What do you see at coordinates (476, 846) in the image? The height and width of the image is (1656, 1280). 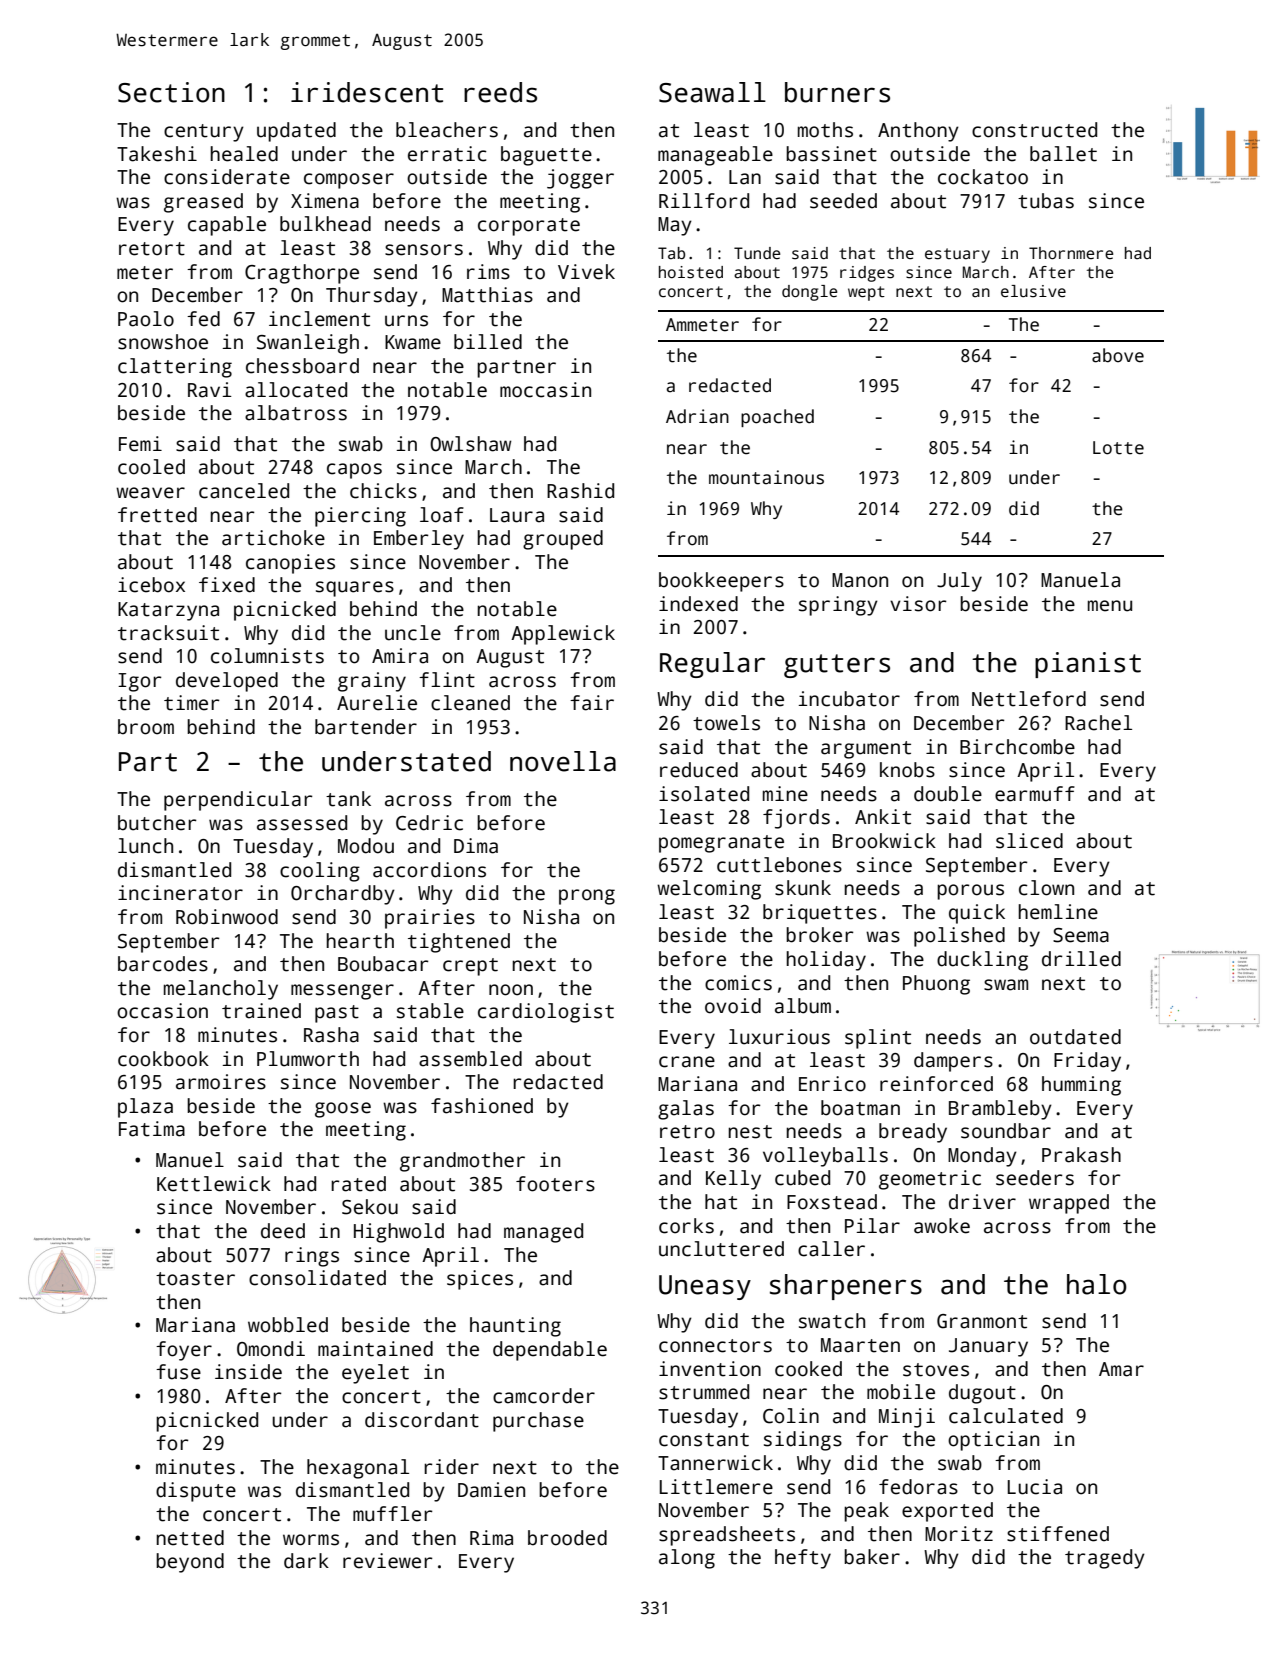 I see `Dima` at bounding box center [476, 846].
